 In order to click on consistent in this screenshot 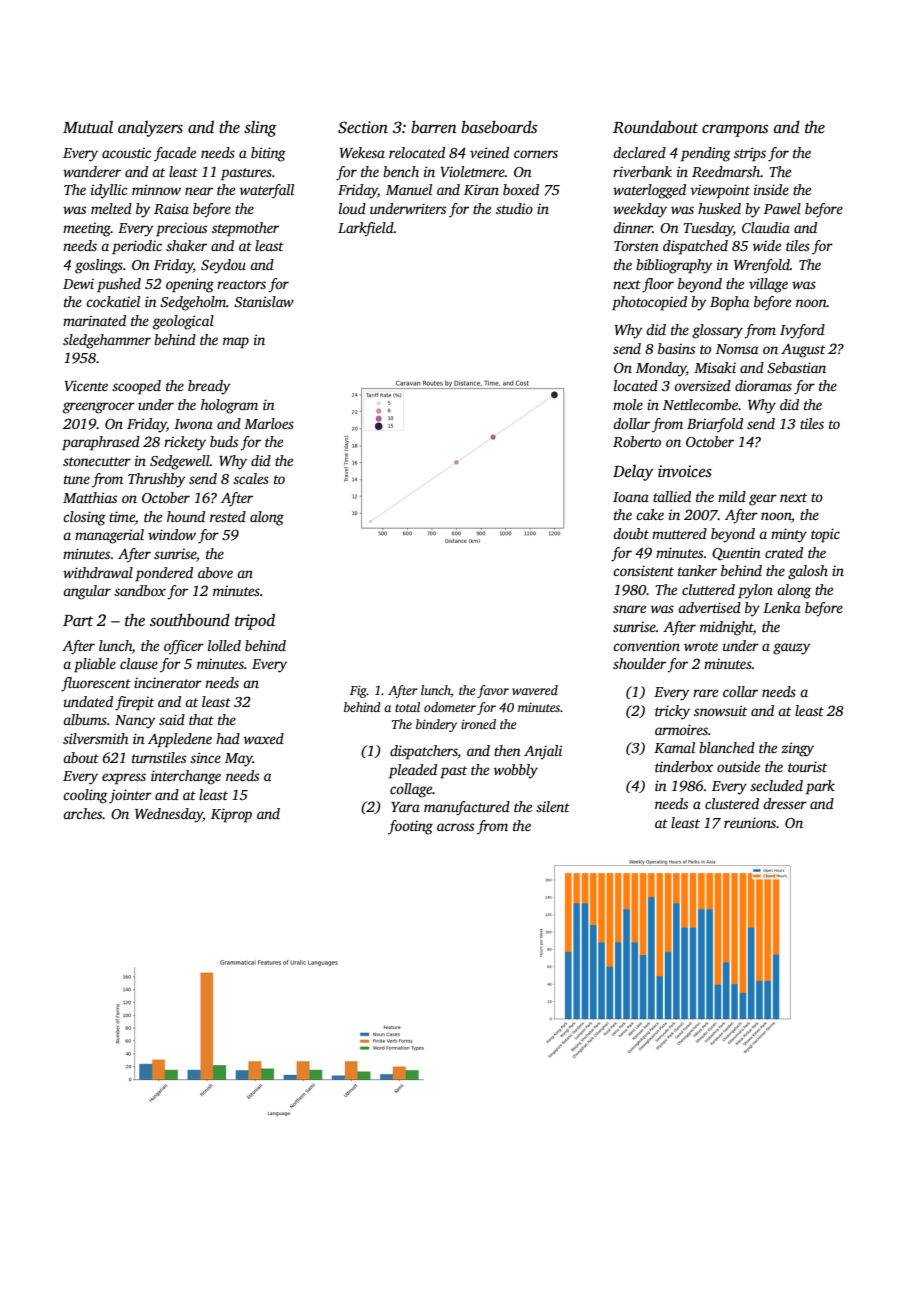, I will do `click(643, 570)`.
